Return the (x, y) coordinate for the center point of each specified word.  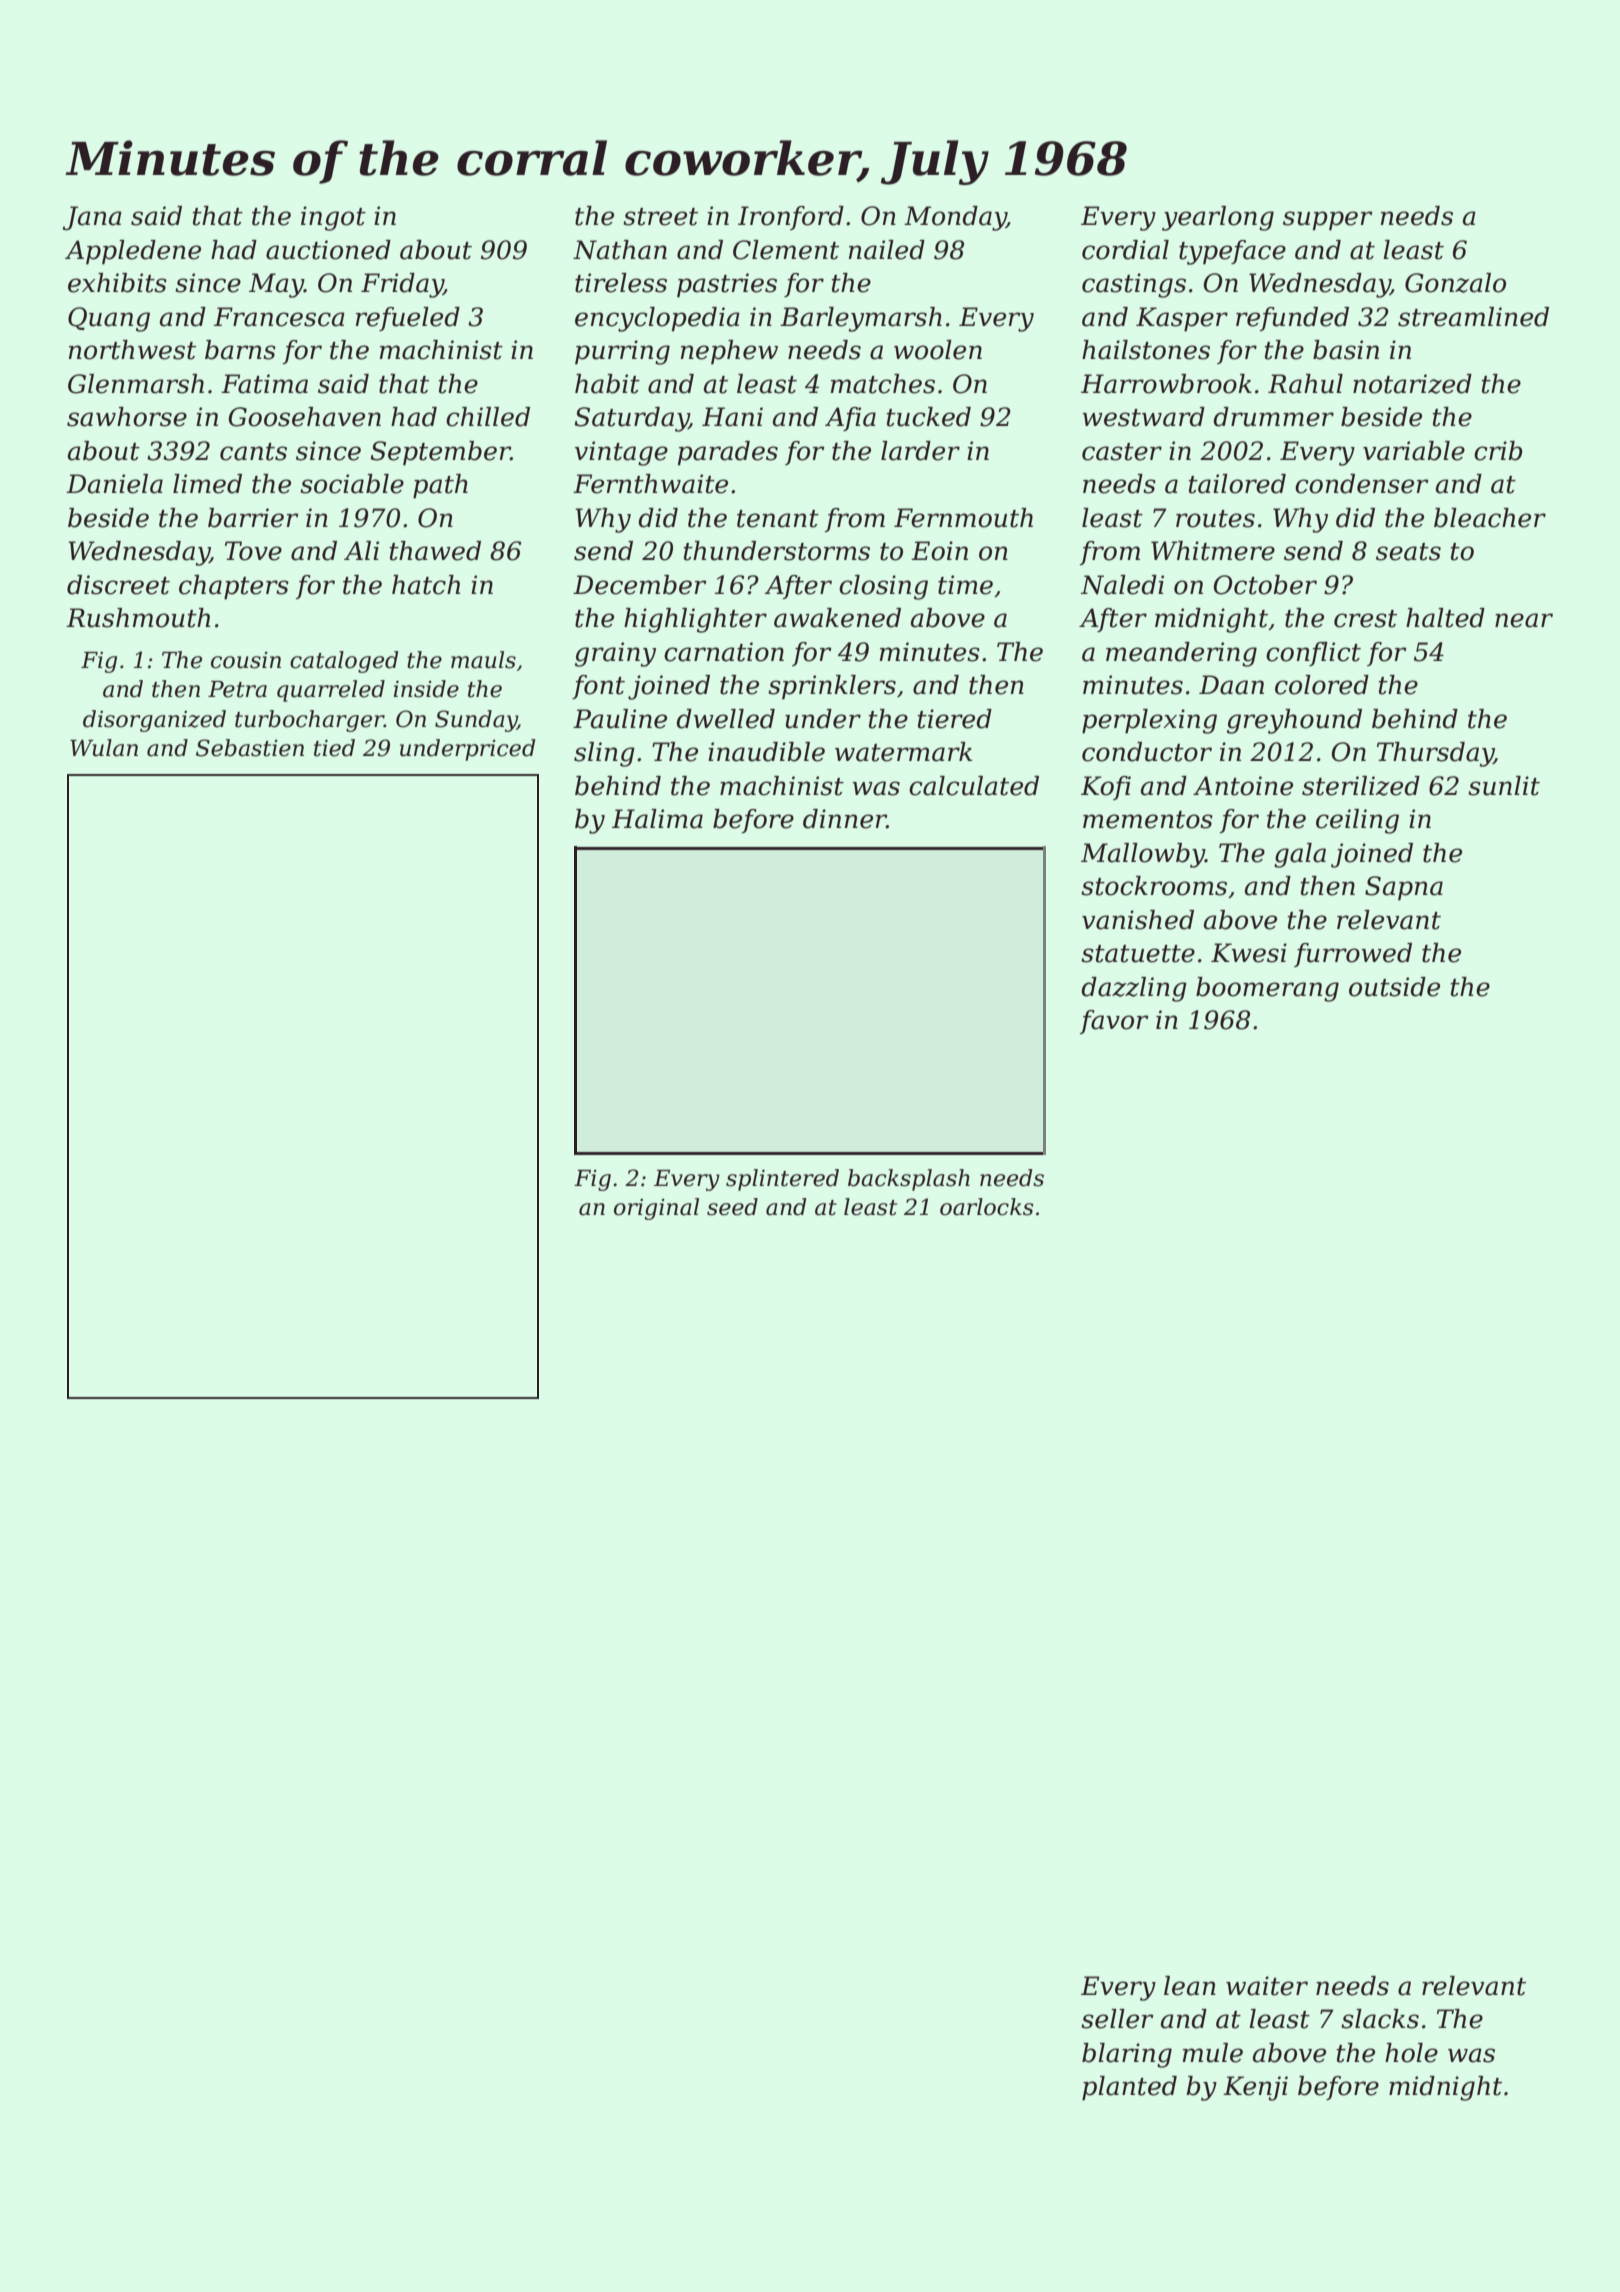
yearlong (1218, 218)
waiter (1267, 1986)
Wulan (104, 748)
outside (1394, 987)
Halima (657, 819)
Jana (92, 218)
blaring (1127, 2055)
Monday (955, 218)
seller (1117, 2019)
